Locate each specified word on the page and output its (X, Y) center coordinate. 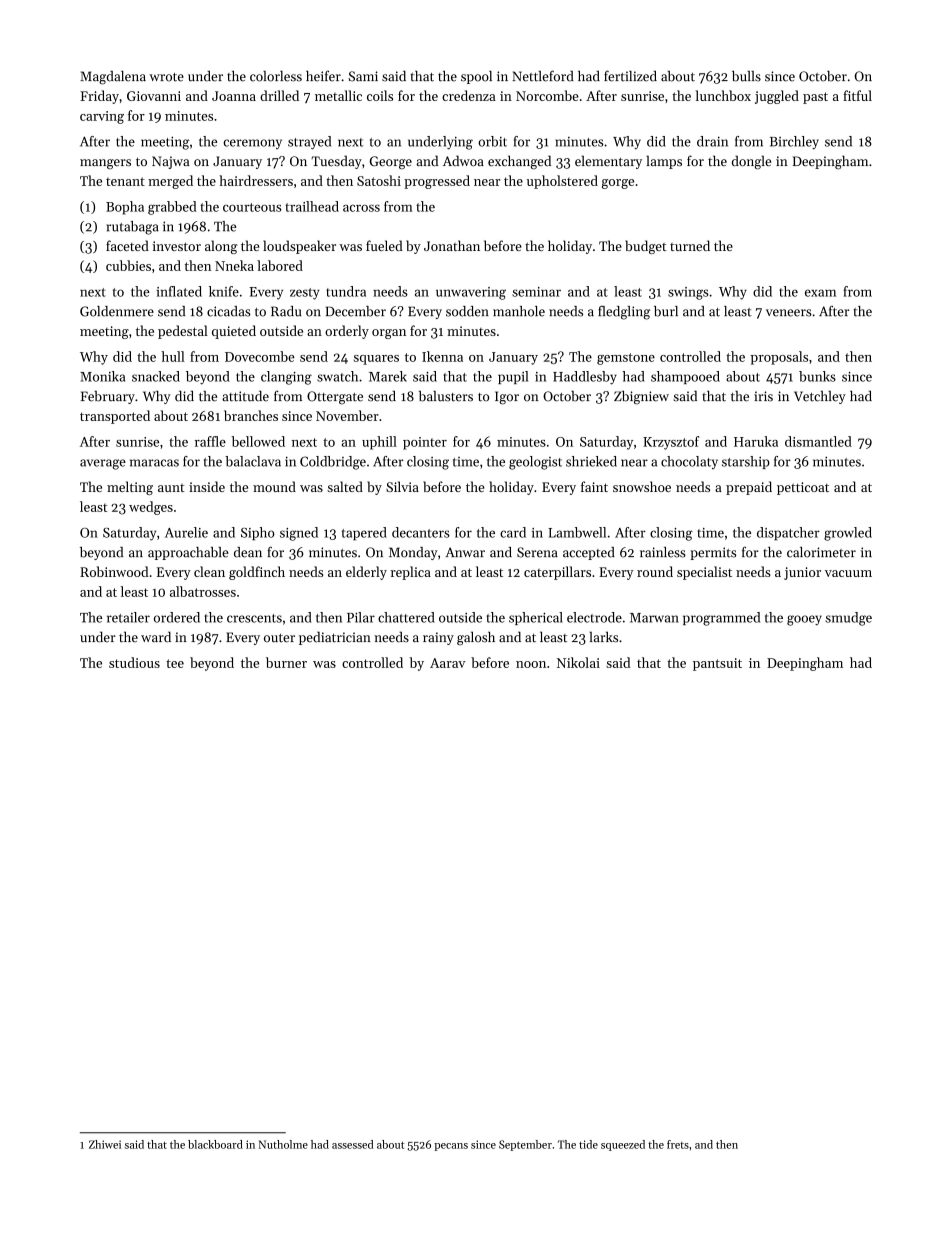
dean (248, 552)
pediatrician (335, 638)
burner (286, 662)
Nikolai (578, 662)
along (221, 247)
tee (175, 663)
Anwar (465, 552)
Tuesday (337, 162)
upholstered (562, 182)
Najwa (171, 162)
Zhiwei (105, 1144)
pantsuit (717, 664)
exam (820, 293)
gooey (804, 620)
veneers (789, 313)
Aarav (448, 663)
